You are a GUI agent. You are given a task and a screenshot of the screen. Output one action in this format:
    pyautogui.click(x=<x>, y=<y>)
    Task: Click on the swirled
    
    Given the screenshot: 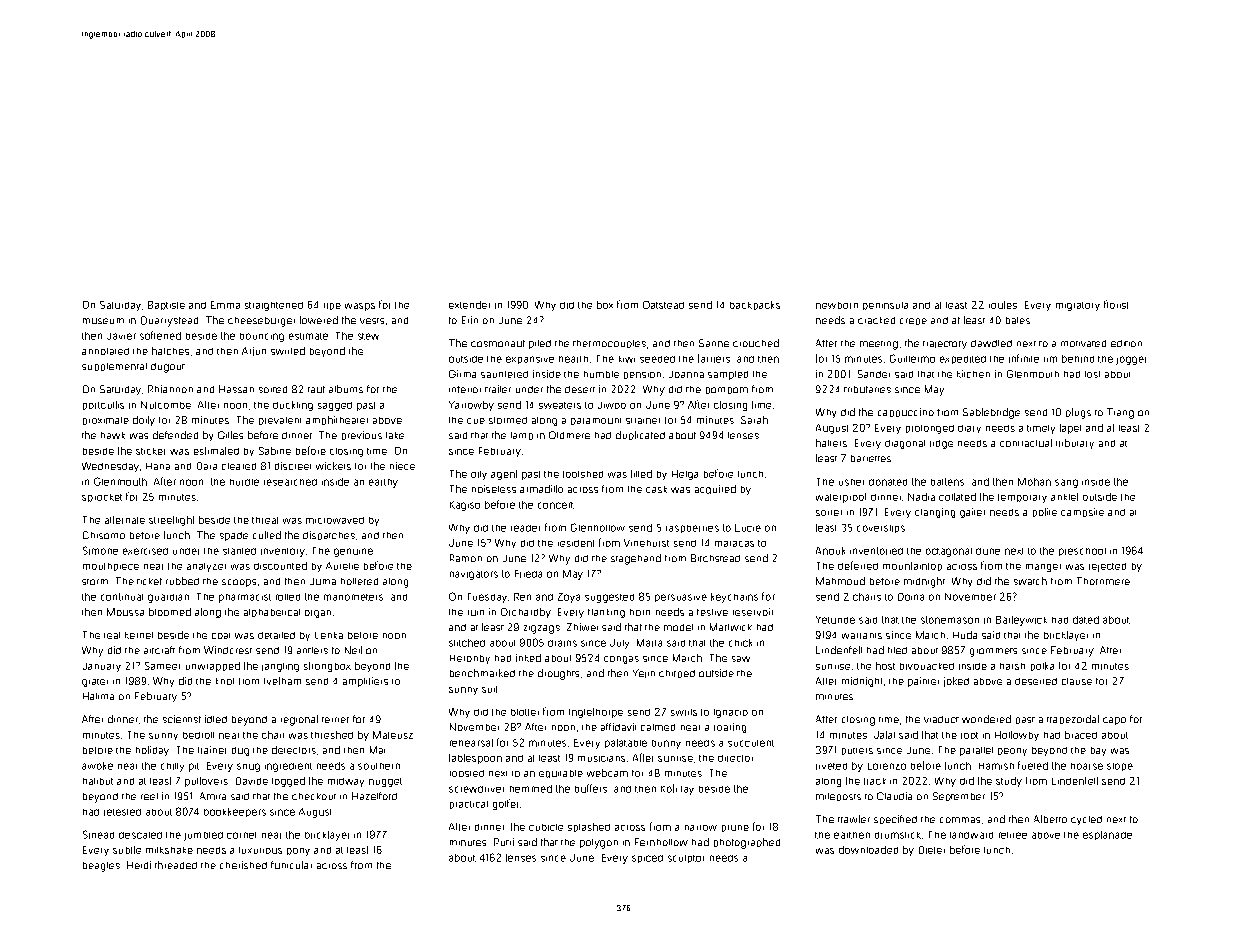 What is the action you would take?
    pyautogui.click(x=288, y=351)
